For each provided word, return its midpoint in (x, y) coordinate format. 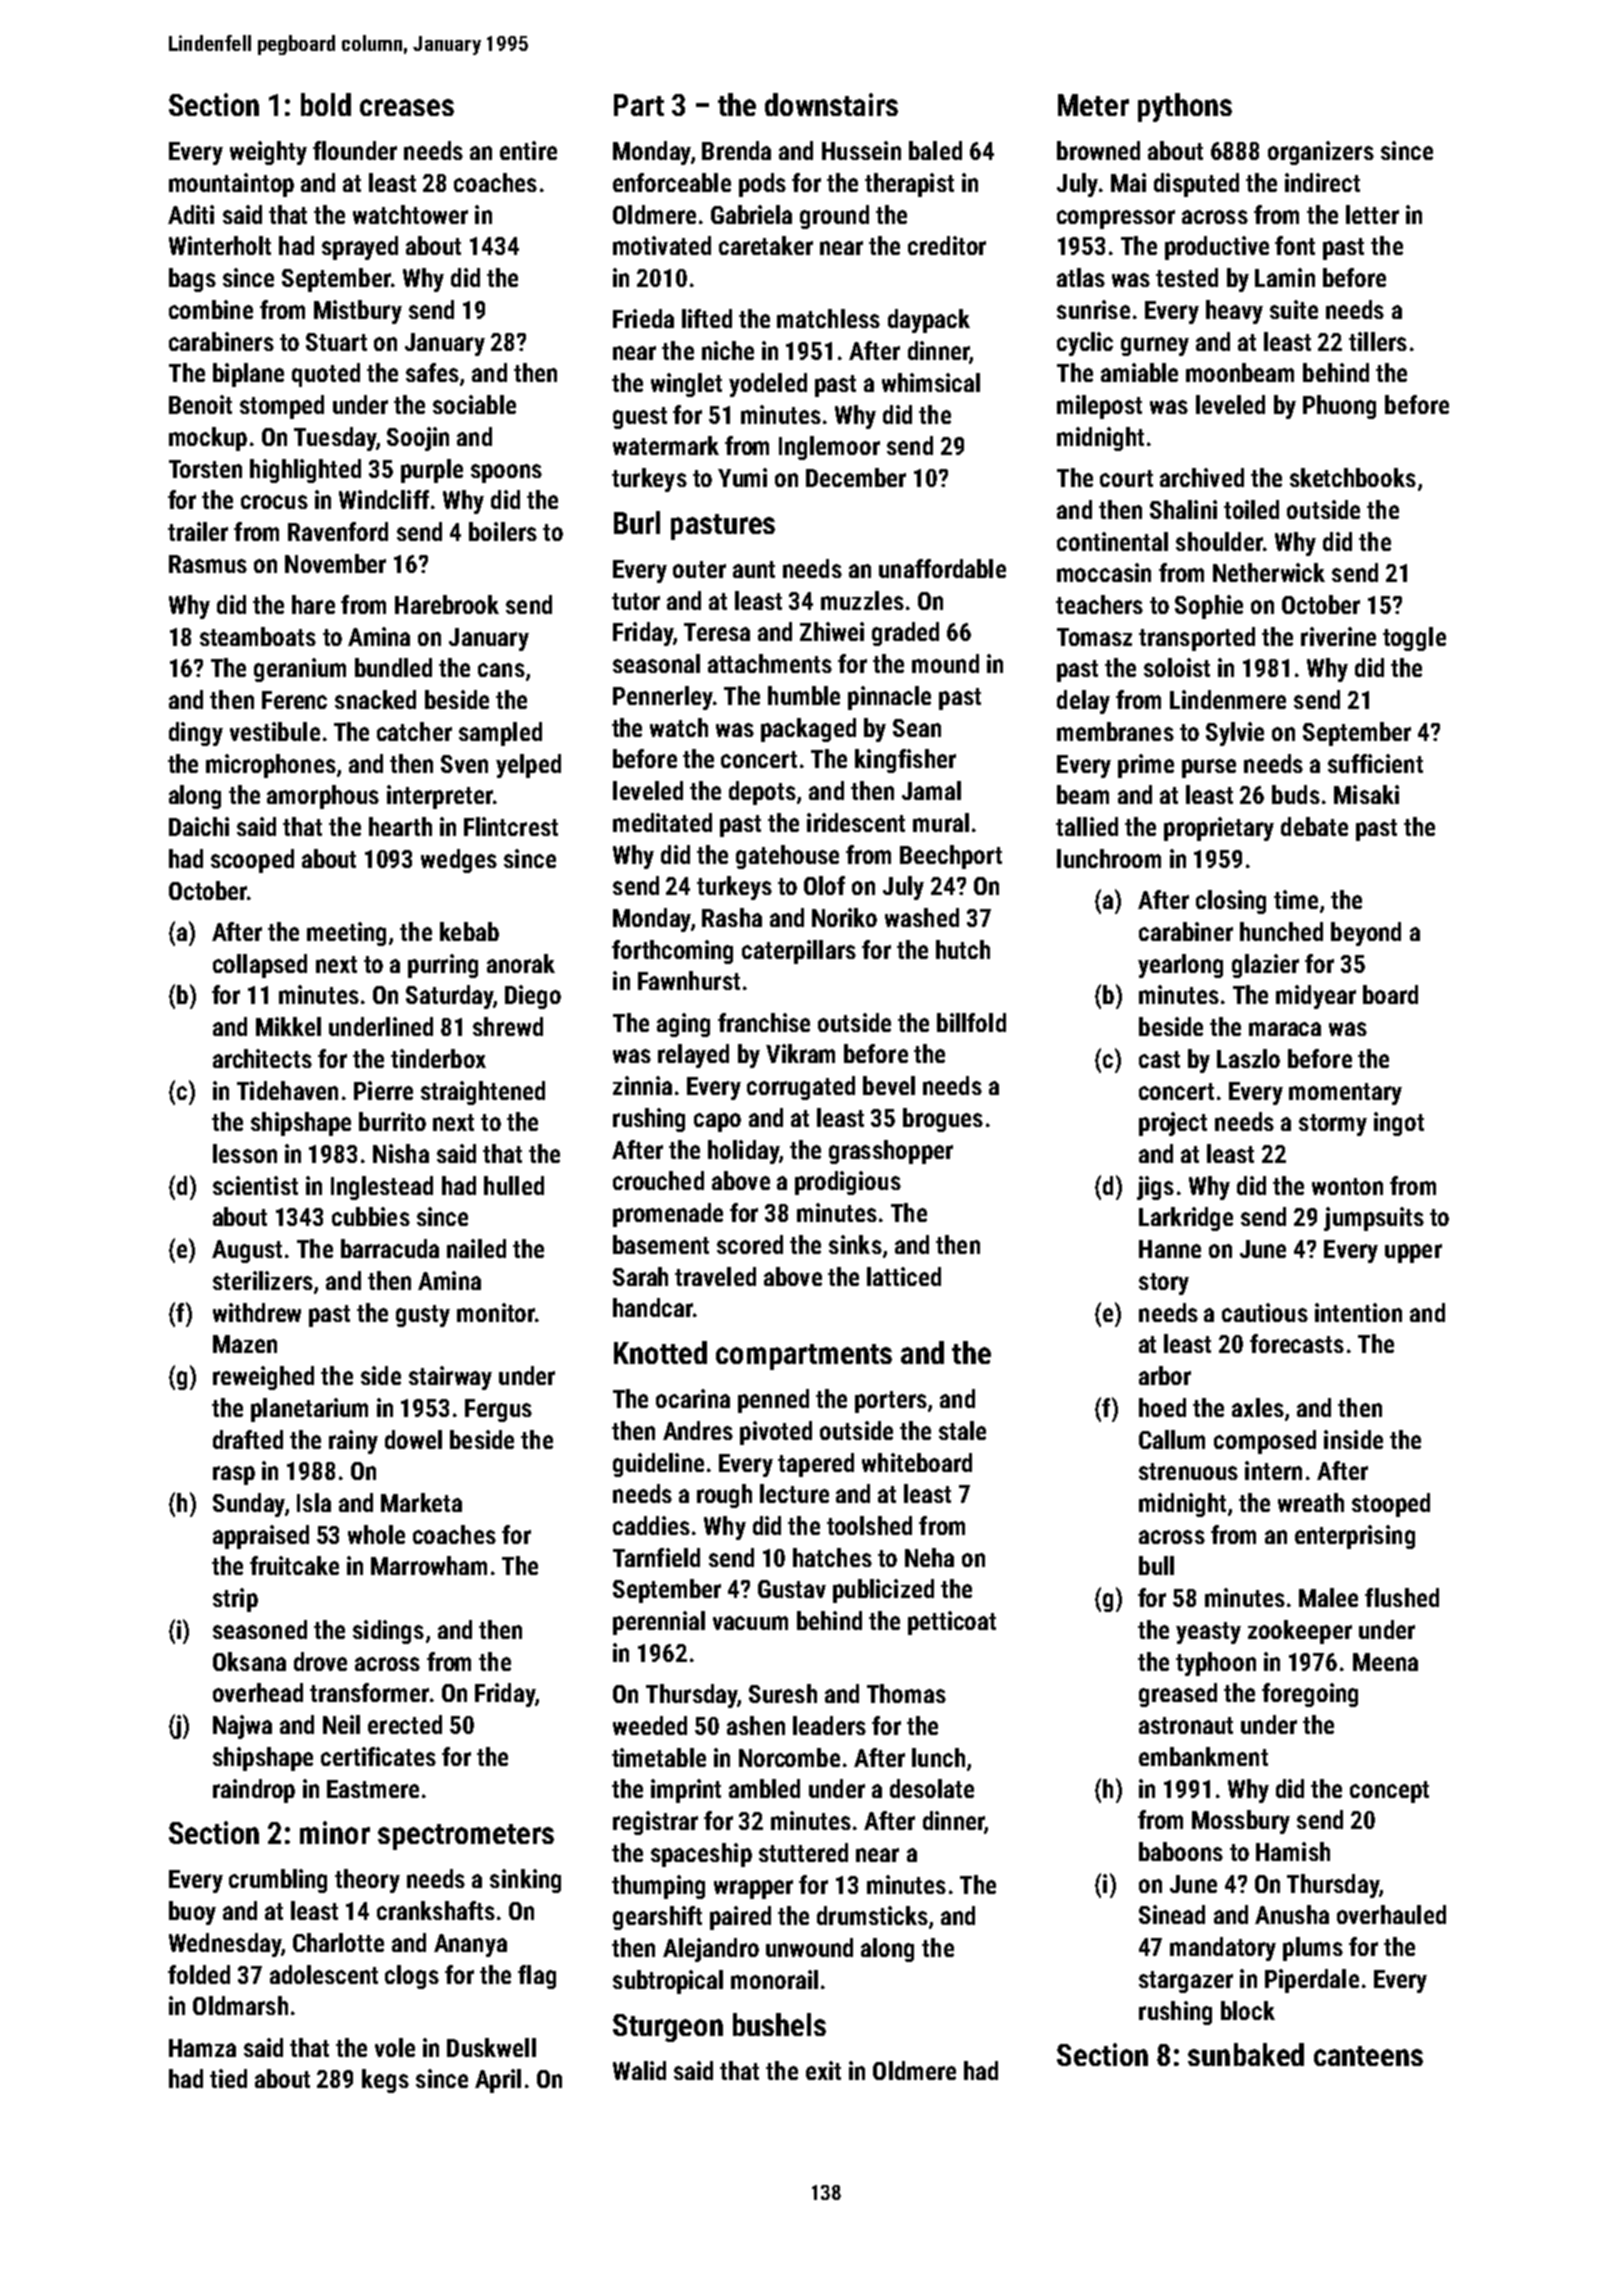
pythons (1185, 107)
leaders (829, 1725)
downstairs (831, 104)
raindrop (254, 1791)
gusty (423, 1316)
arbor (1165, 1375)
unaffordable (942, 568)
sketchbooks (1353, 477)
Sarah (640, 1276)
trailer (198, 531)
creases (407, 107)
